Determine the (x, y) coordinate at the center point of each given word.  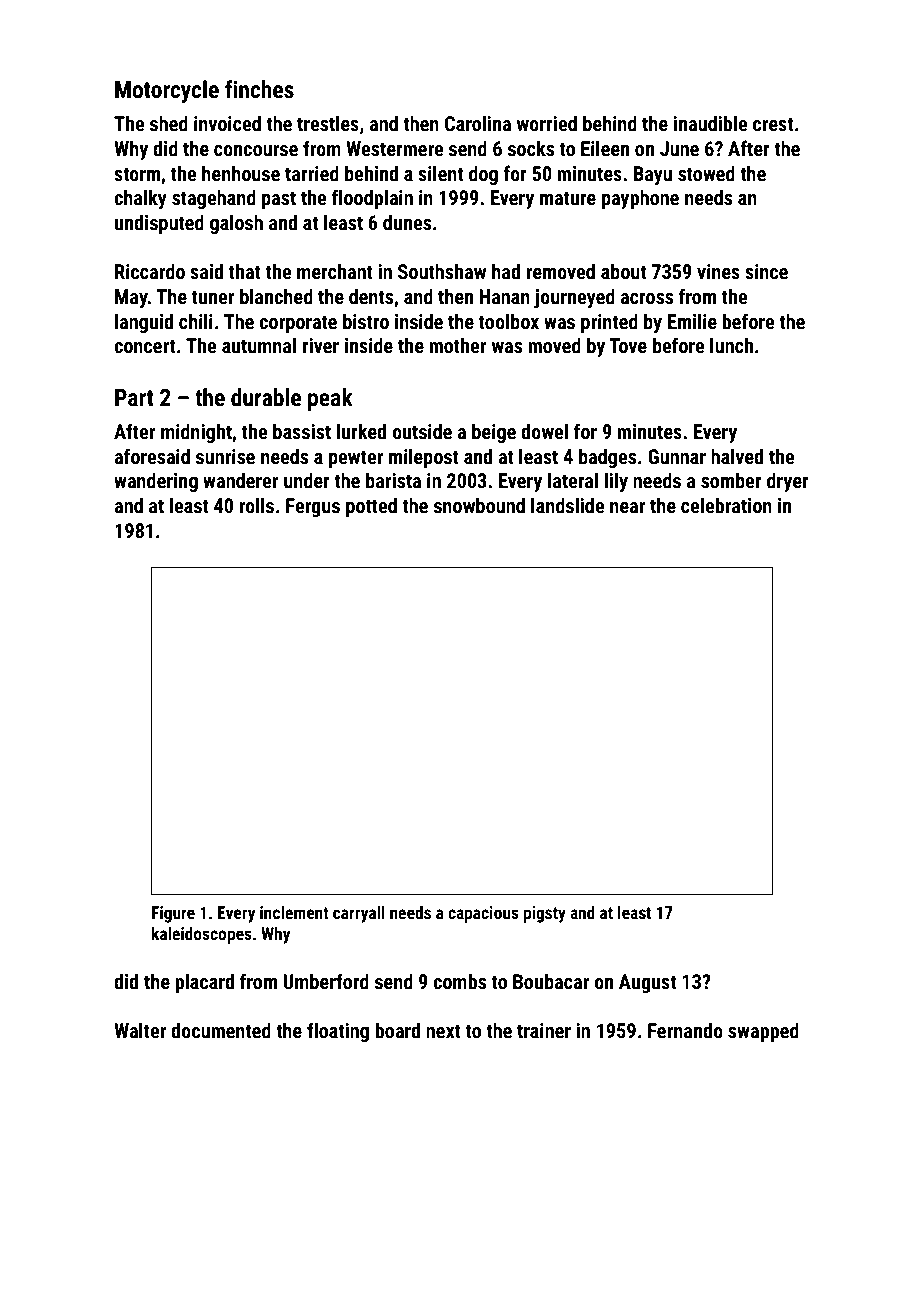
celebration (726, 505)
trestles (328, 123)
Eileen (605, 148)
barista (393, 480)
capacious (483, 914)
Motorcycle (167, 91)
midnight (196, 433)
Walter (140, 1030)
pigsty (545, 914)
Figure (173, 914)
